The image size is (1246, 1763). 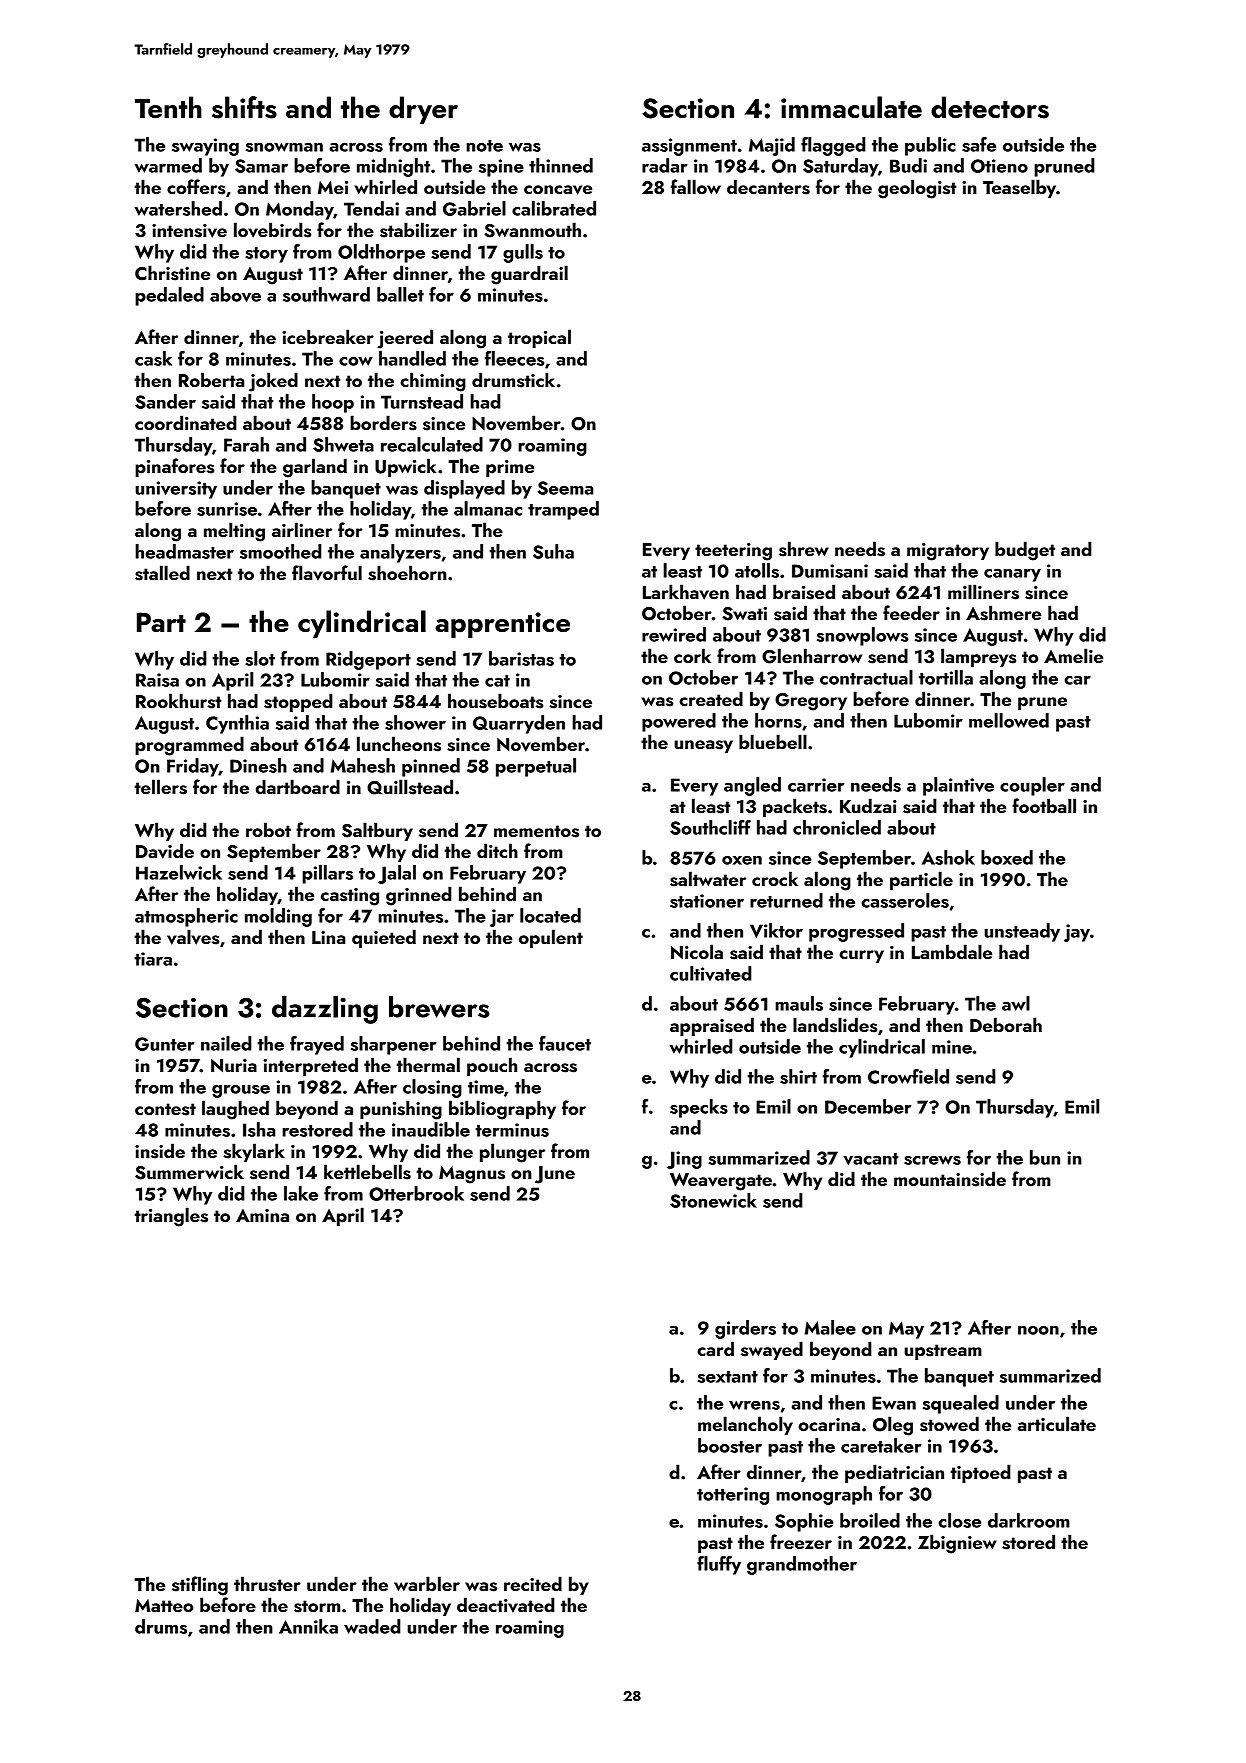 I want to click on assignment, so click(x=689, y=147).
